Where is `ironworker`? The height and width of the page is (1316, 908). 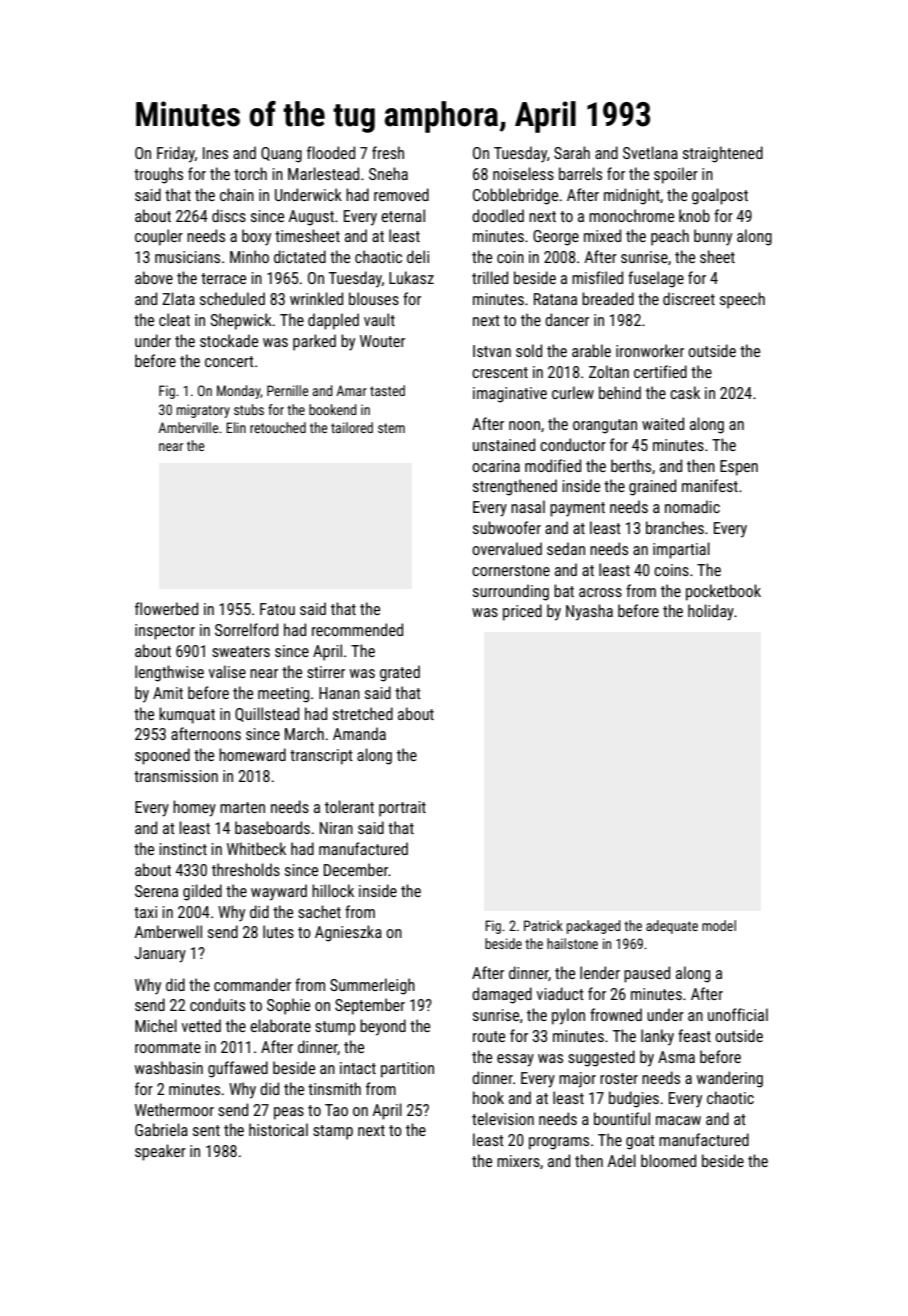
ironworker is located at coordinates (650, 350).
